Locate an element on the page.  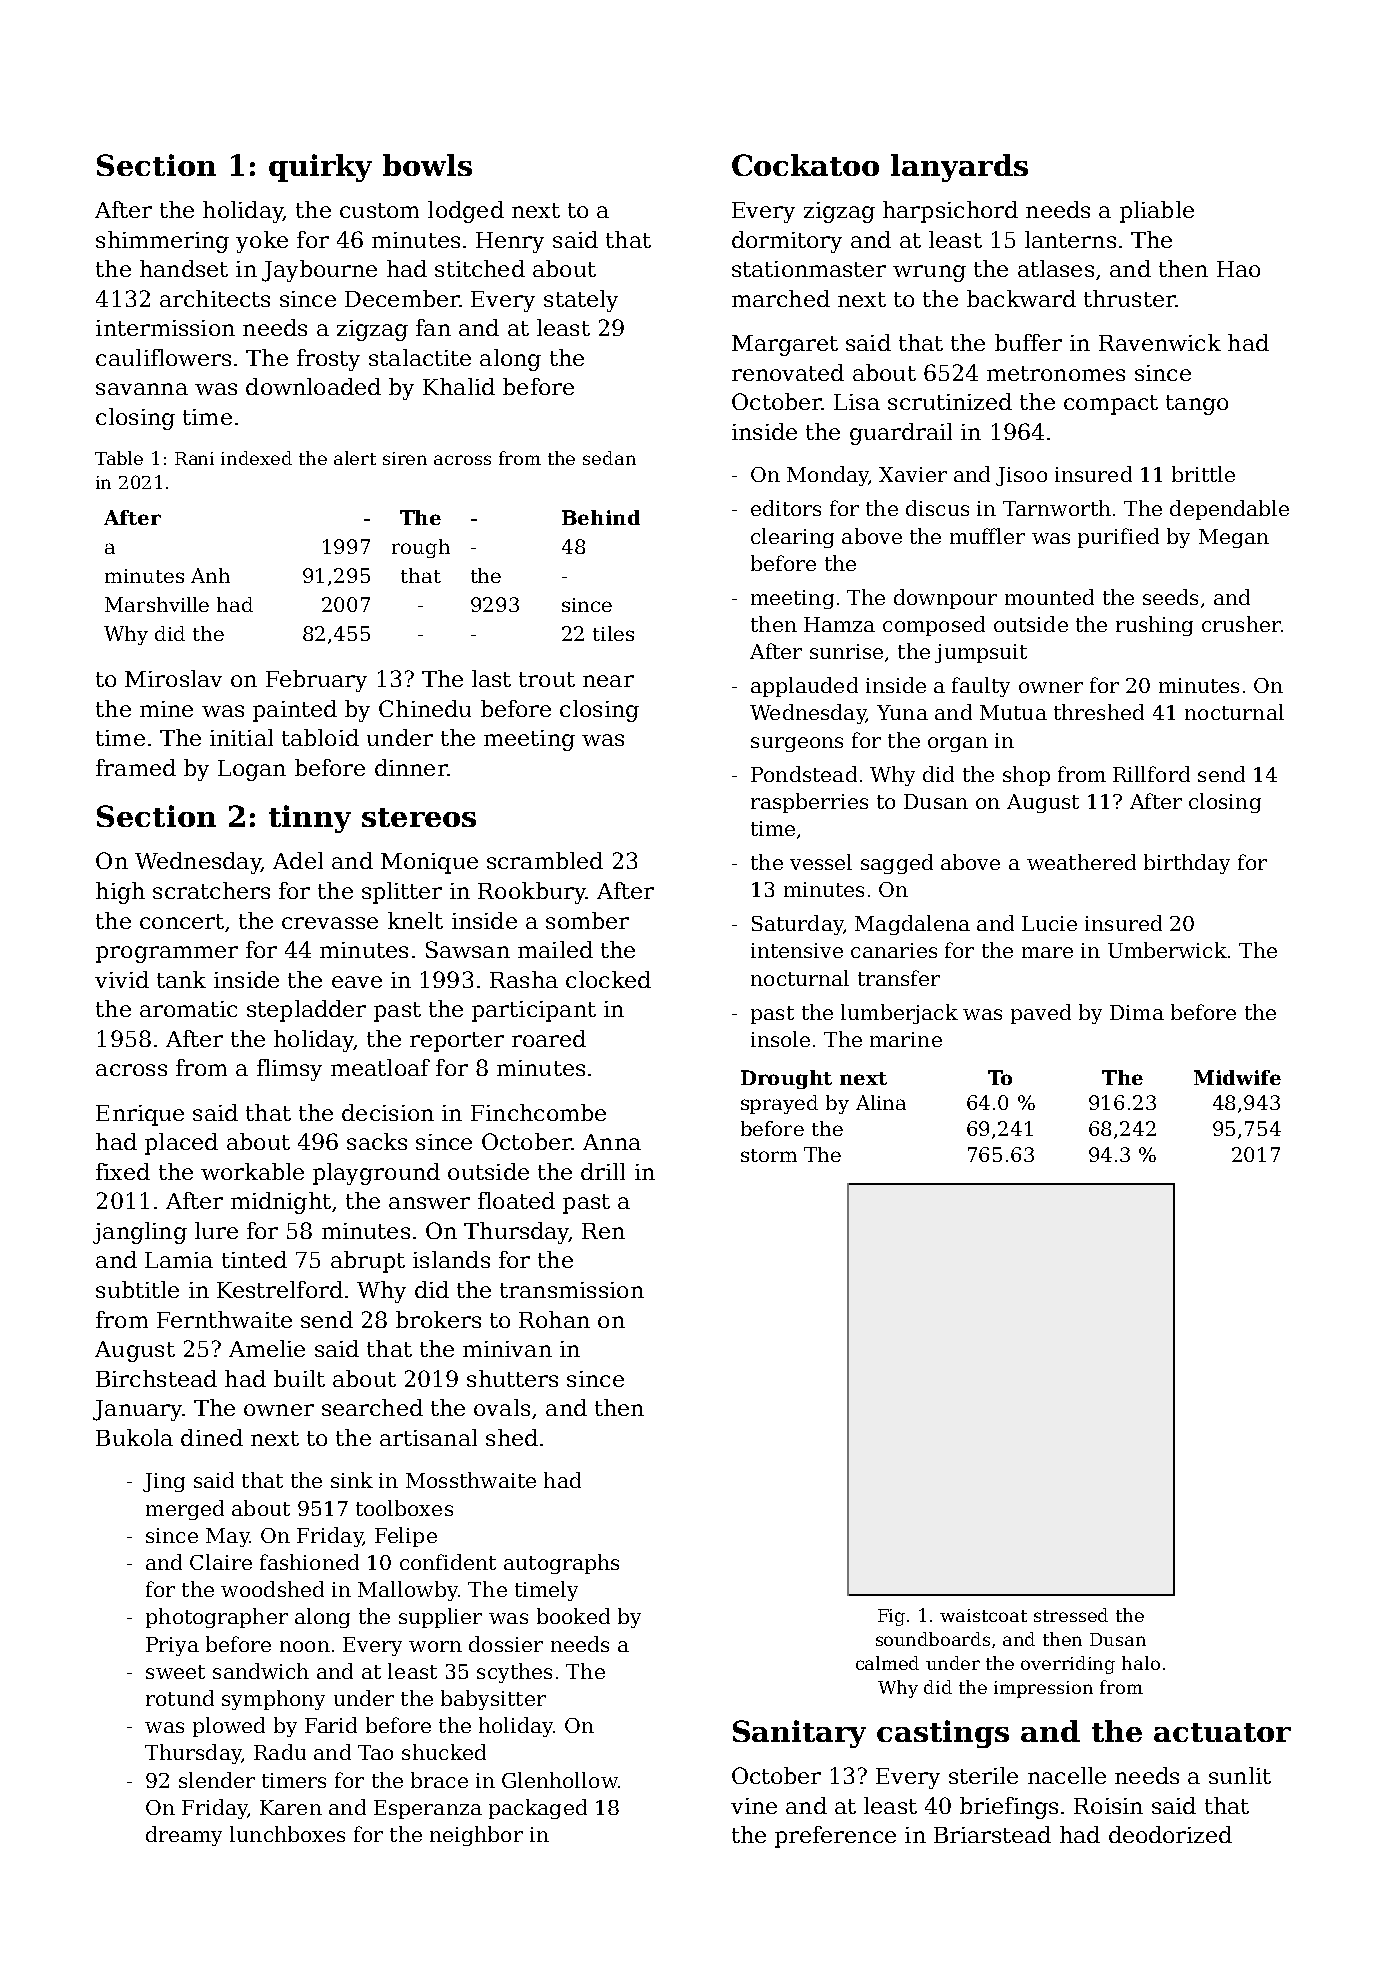
Adel is located at coordinates (298, 860).
